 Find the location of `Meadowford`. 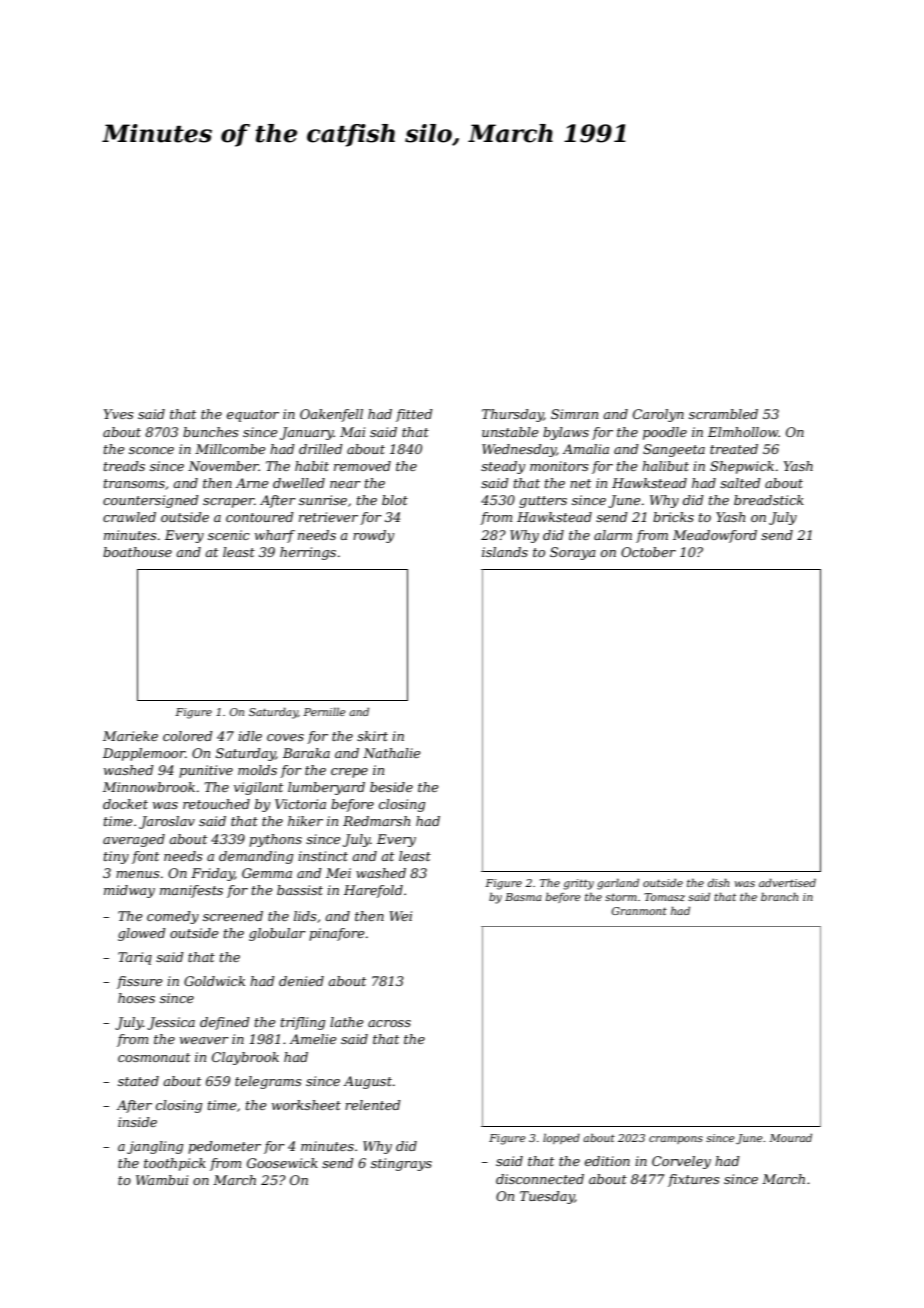

Meadowford is located at coordinates (715, 536).
